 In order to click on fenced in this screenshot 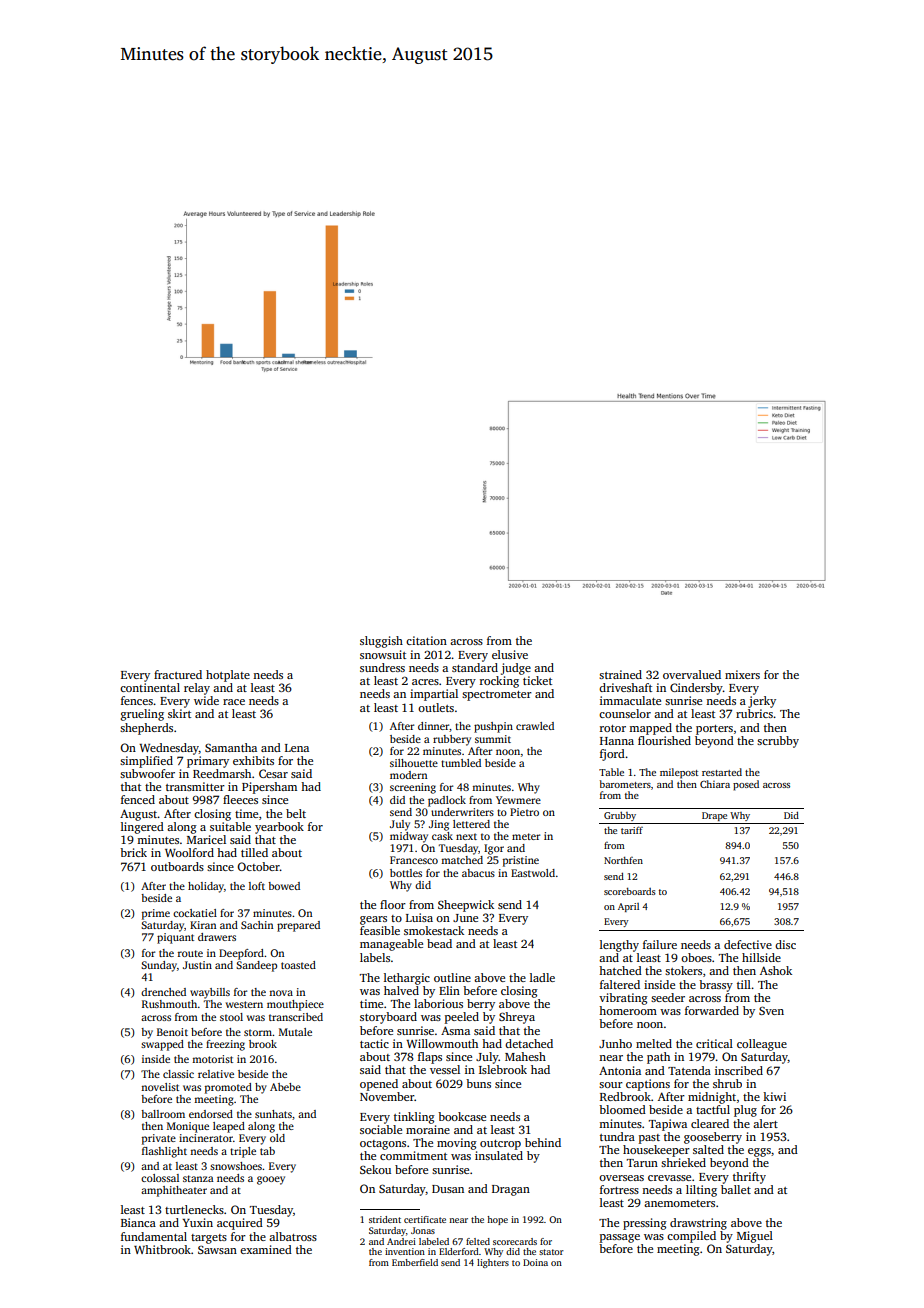, I will do `click(138, 799)`.
